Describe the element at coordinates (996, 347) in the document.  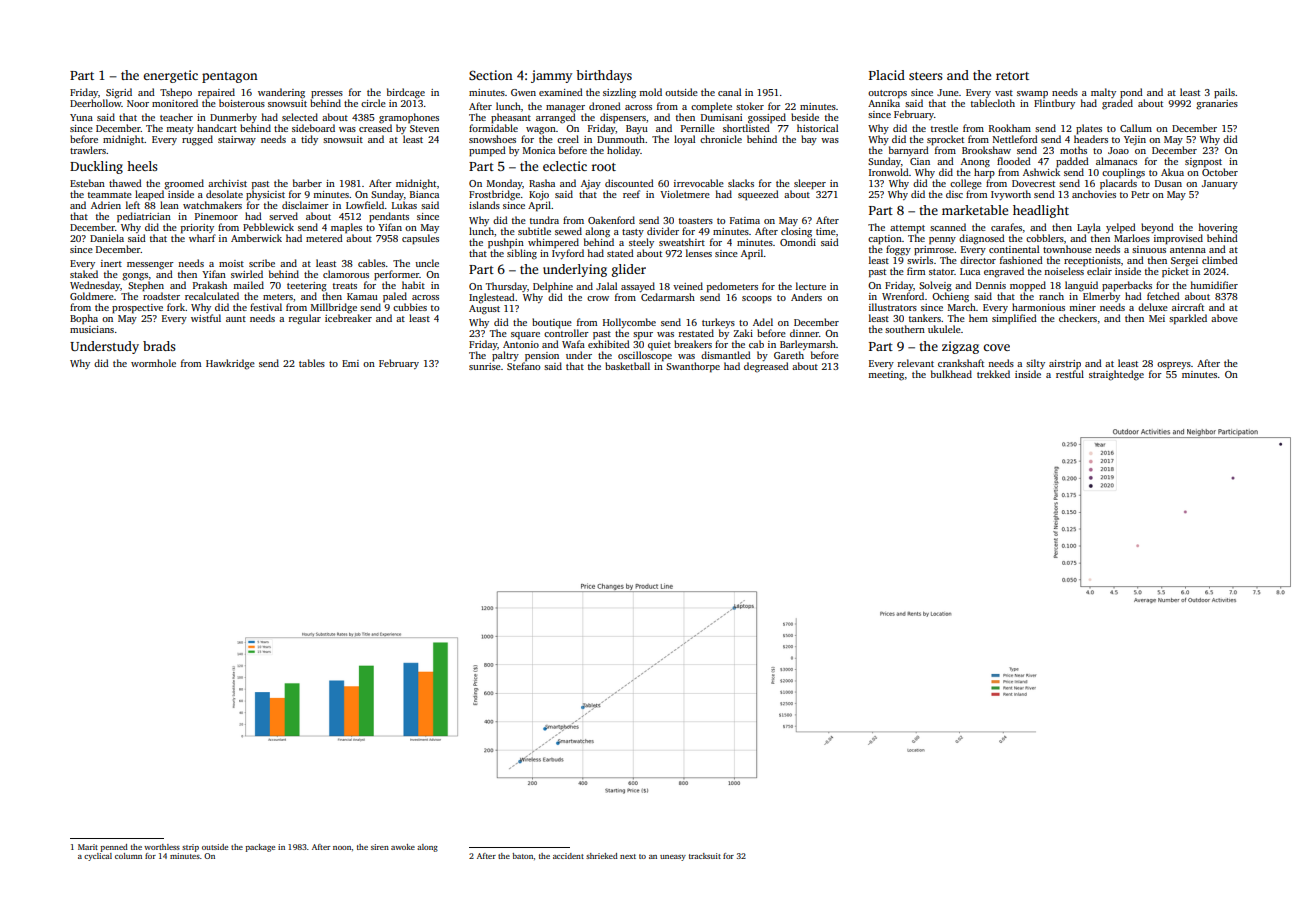
I see `cove` at that location.
